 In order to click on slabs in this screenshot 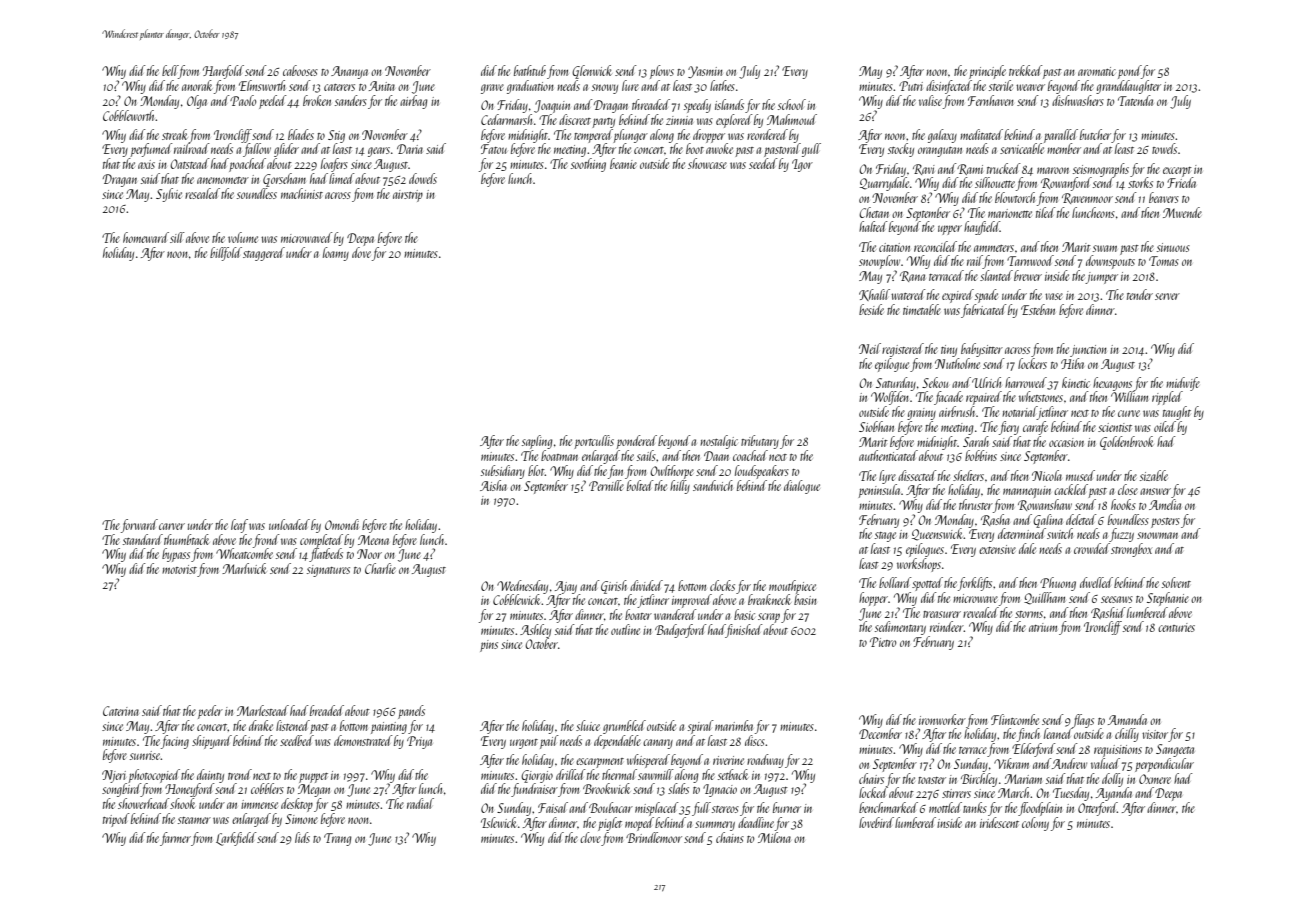, I will do `click(678, 788)`.
